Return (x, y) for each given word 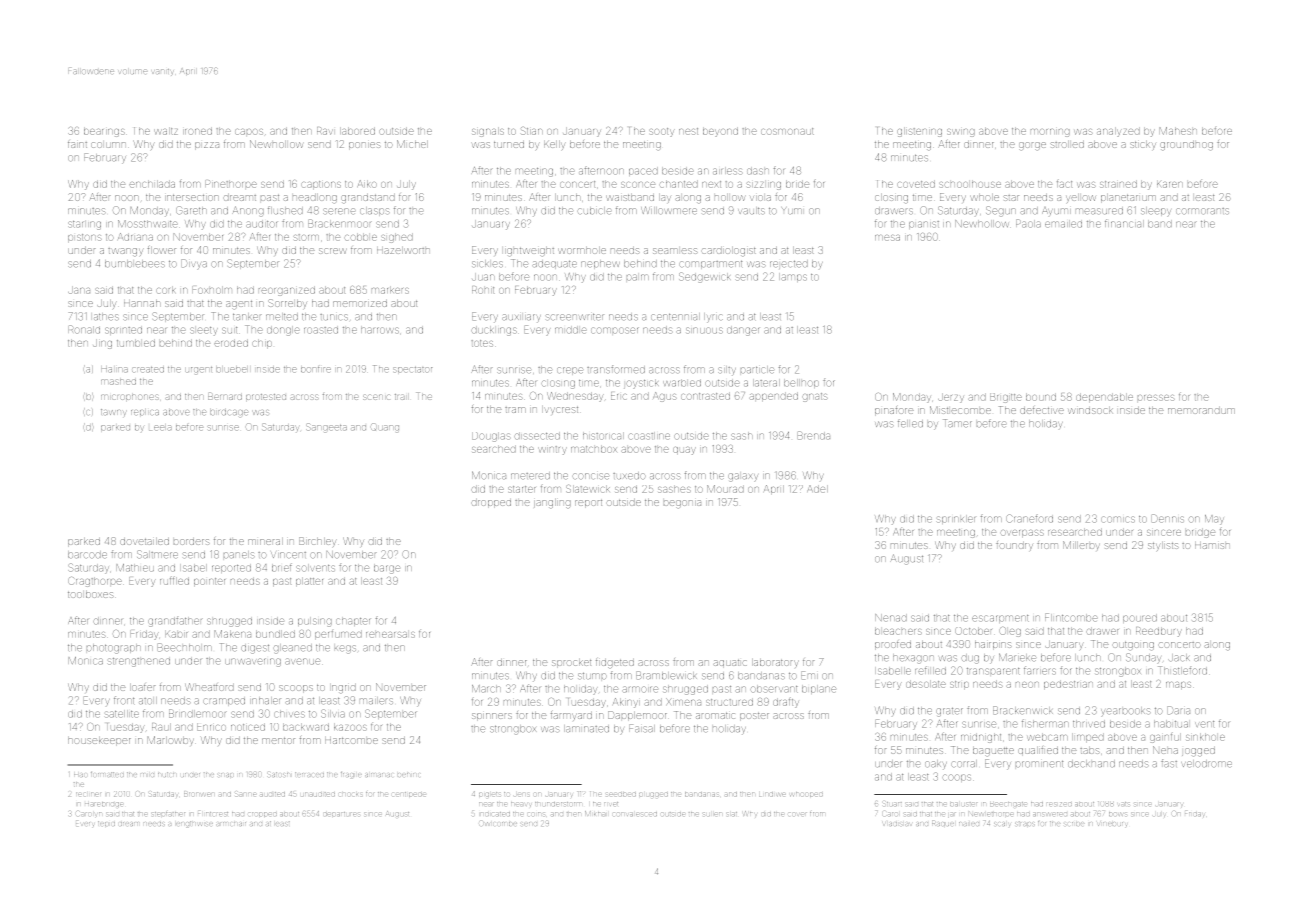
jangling (552, 504)
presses (1156, 398)
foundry (1014, 546)
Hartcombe (351, 740)
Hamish (1212, 546)
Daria (1179, 710)
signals (488, 132)
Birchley (318, 542)
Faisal (642, 728)
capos (249, 132)
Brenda (814, 435)
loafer (143, 687)
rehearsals (390, 635)
